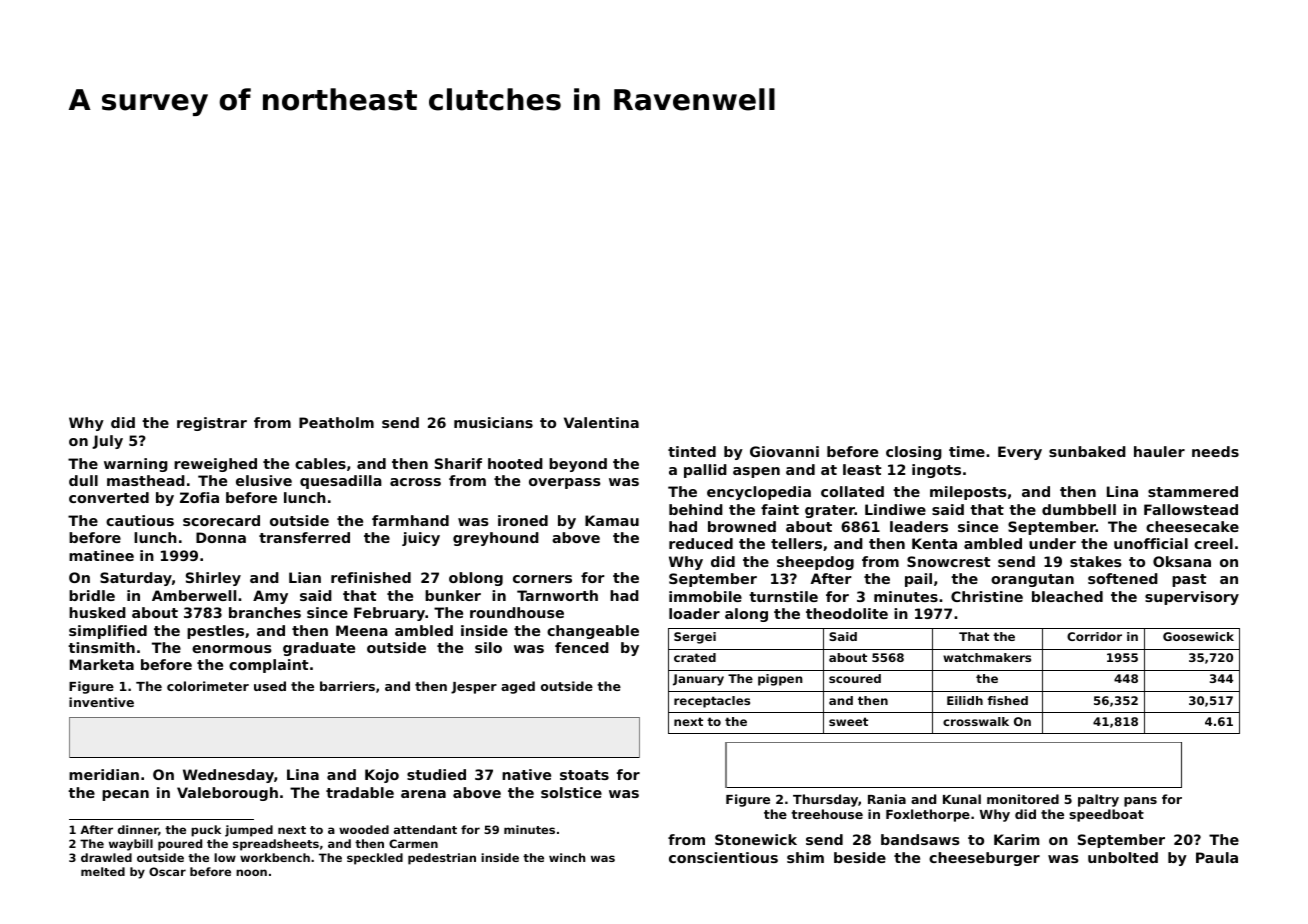  I want to click on inventive, so click(101, 702).
